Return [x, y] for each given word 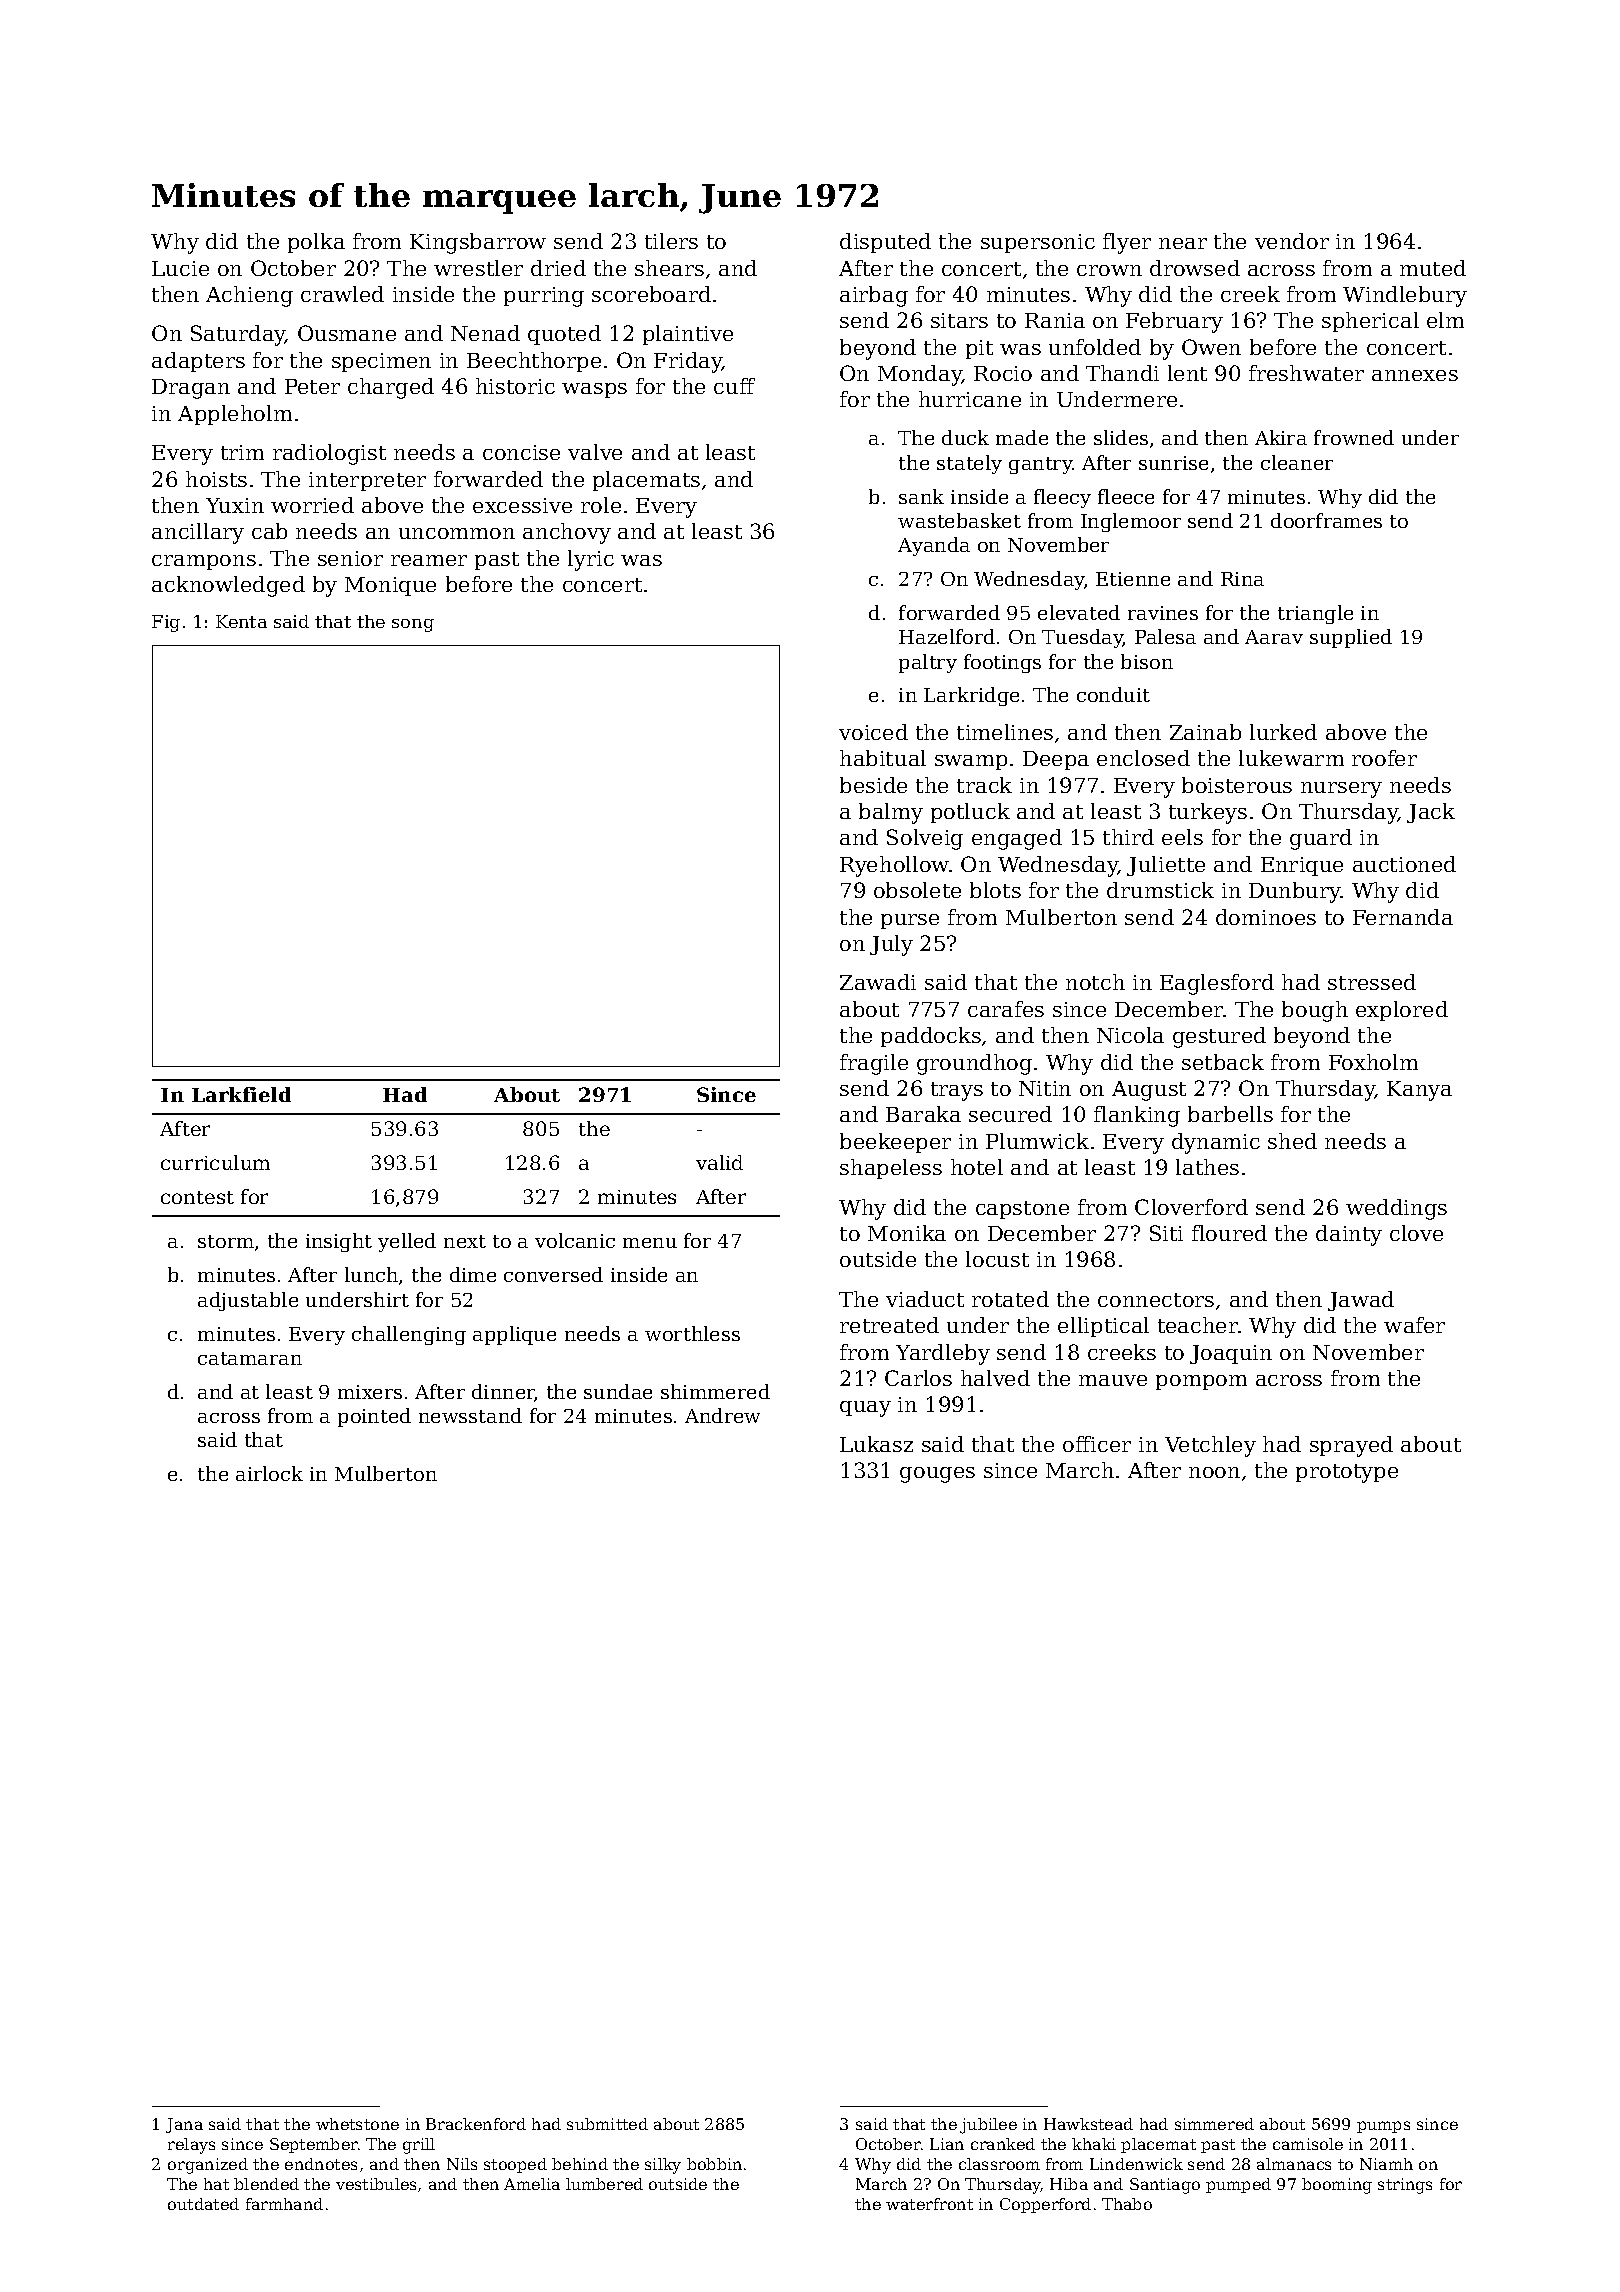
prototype [1347, 1473]
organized [208, 2166]
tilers [671, 241]
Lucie [180, 268]
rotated [1010, 1299]
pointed [374, 1417]
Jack [1431, 813]
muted [1433, 268]
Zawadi [878, 982]
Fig [166, 623]
